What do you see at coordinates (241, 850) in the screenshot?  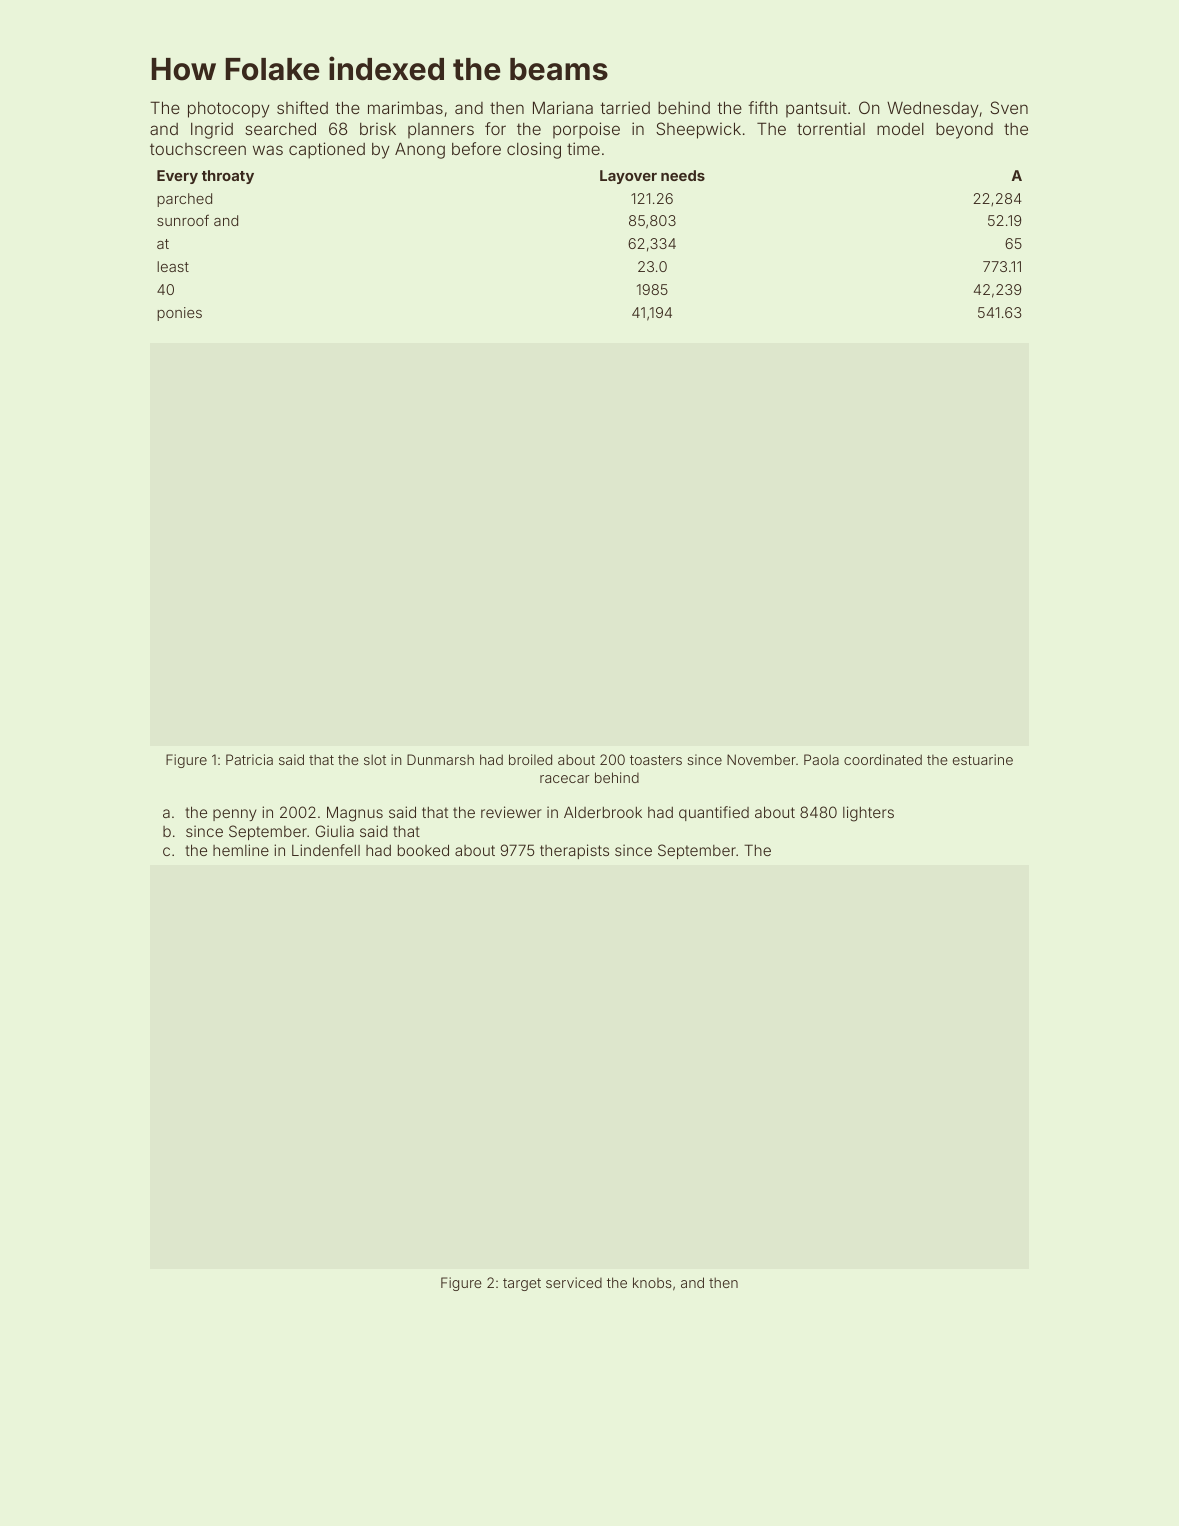 I see `hemline` at bounding box center [241, 850].
